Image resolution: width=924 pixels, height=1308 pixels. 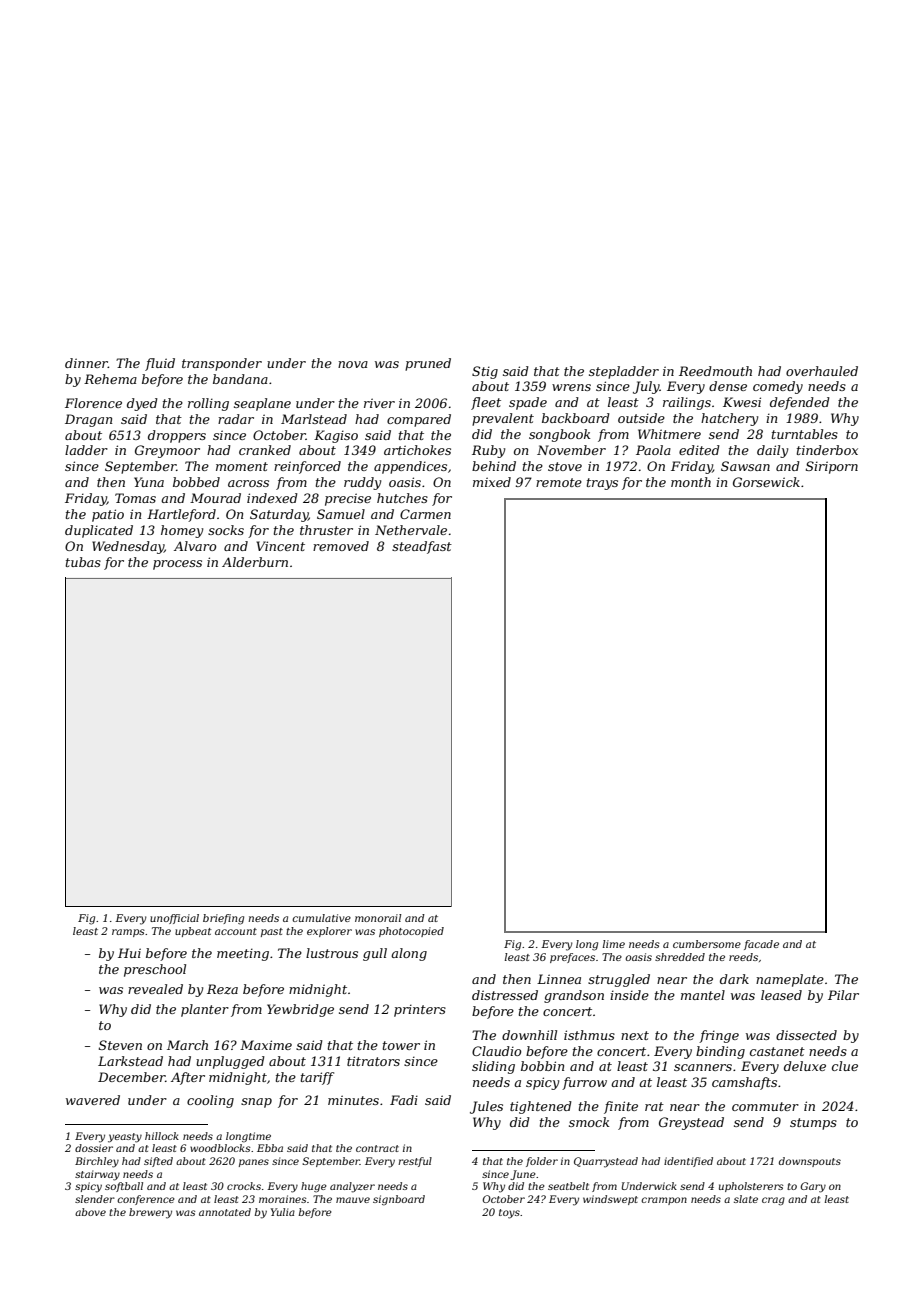 I want to click on clue, so click(x=845, y=1066).
